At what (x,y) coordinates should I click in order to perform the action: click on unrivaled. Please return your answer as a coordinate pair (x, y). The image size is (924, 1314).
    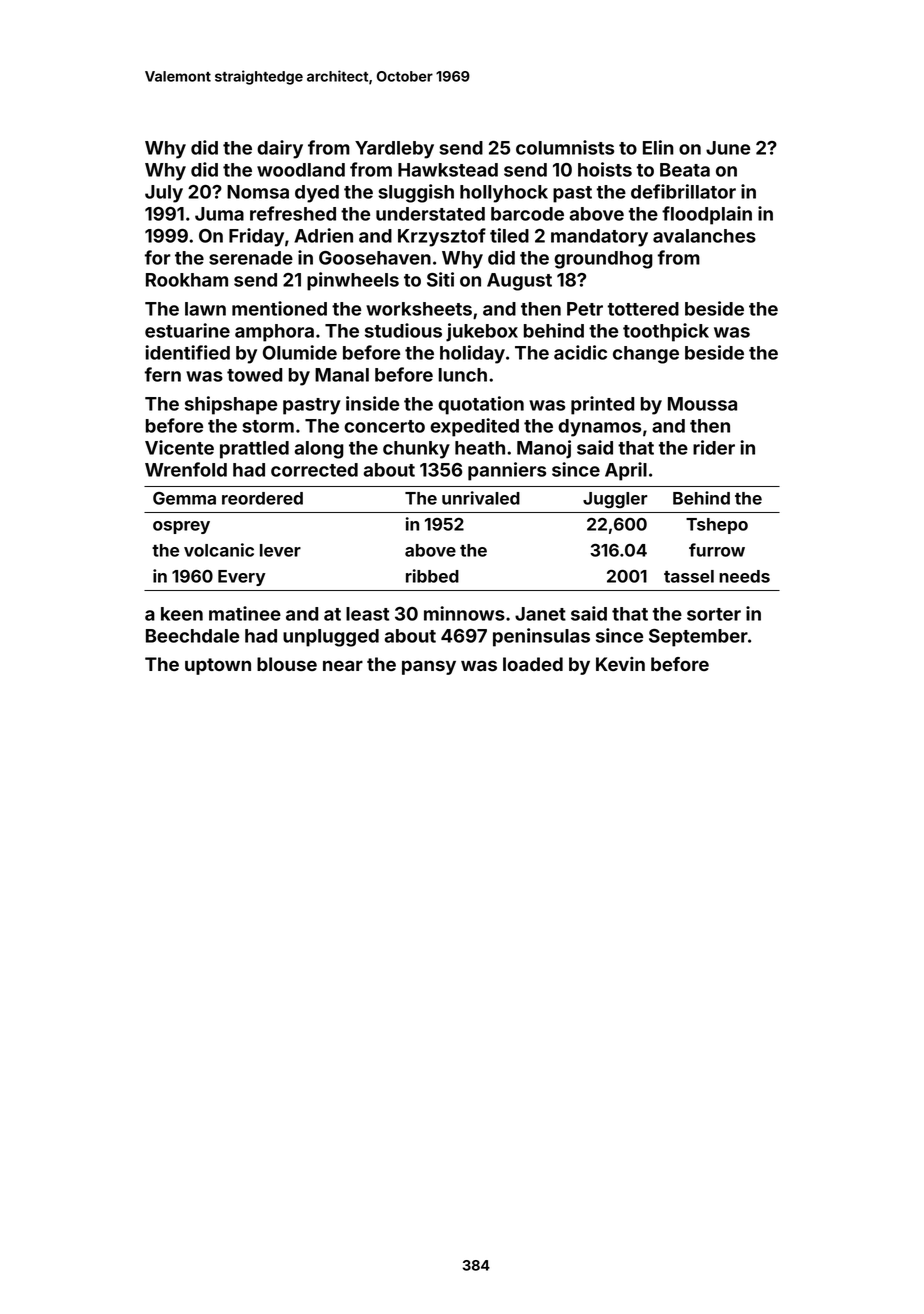
    Looking at the image, I should click on (481, 498).
